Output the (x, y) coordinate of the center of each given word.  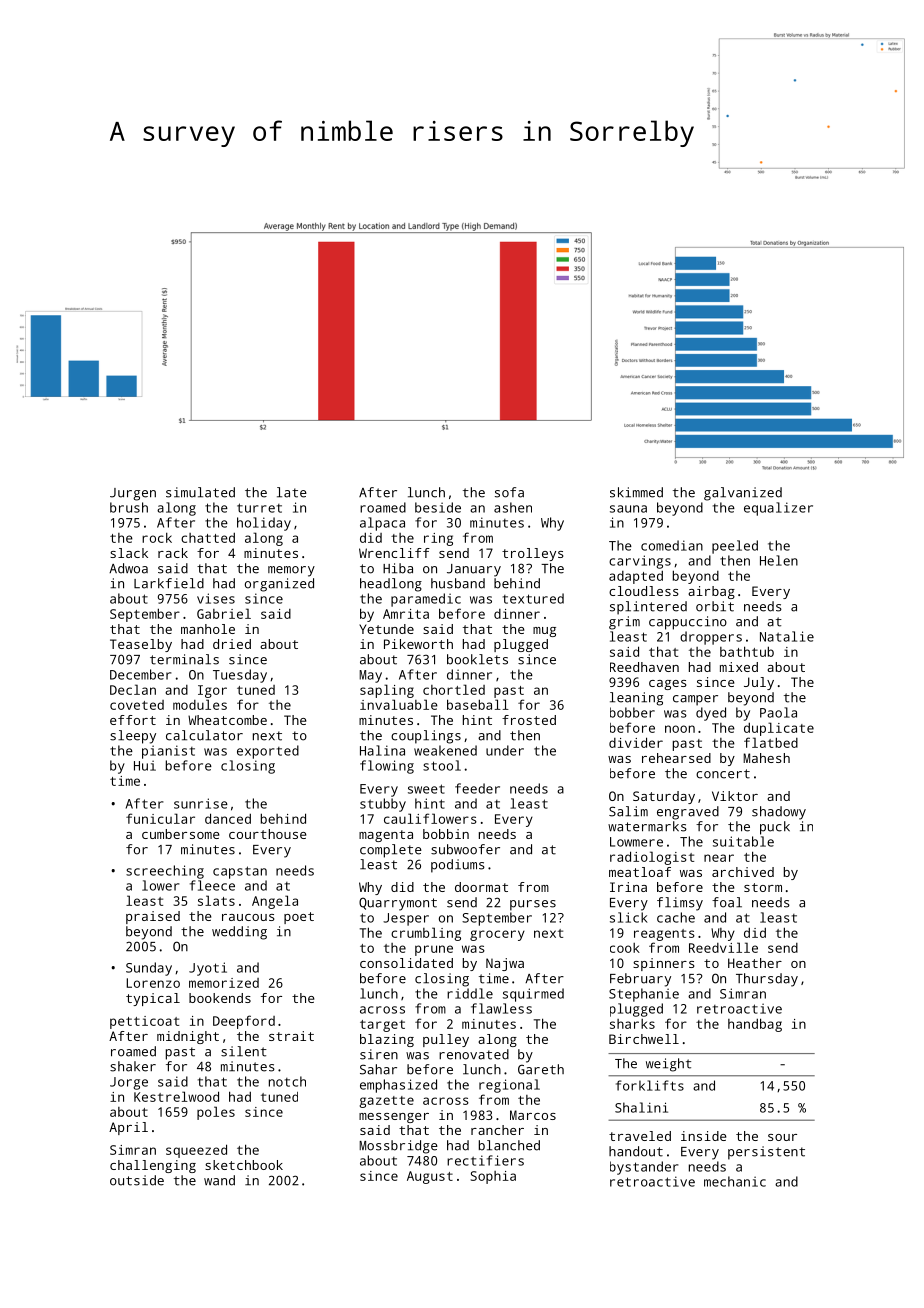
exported (268, 752)
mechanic (735, 1181)
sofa (509, 492)
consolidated (406, 963)
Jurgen (133, 494)
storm (763, 887)
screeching (165, 872)
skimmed (636, 492)
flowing (387, 767)
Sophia (493, 1177)
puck (775, 828)
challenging (153, 1166)
